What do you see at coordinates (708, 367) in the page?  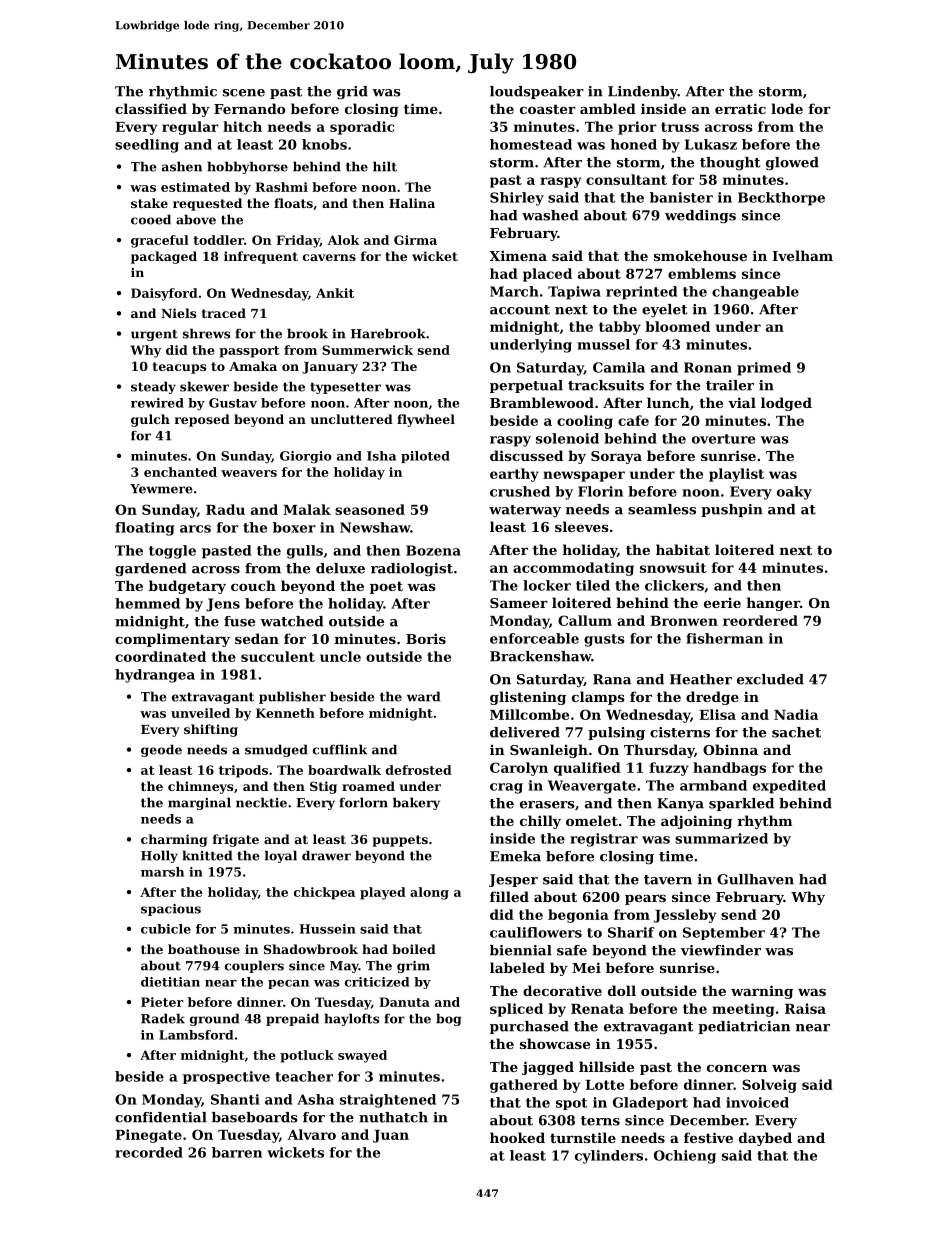 I see `Ronan` at bounding box center [708, 367].
